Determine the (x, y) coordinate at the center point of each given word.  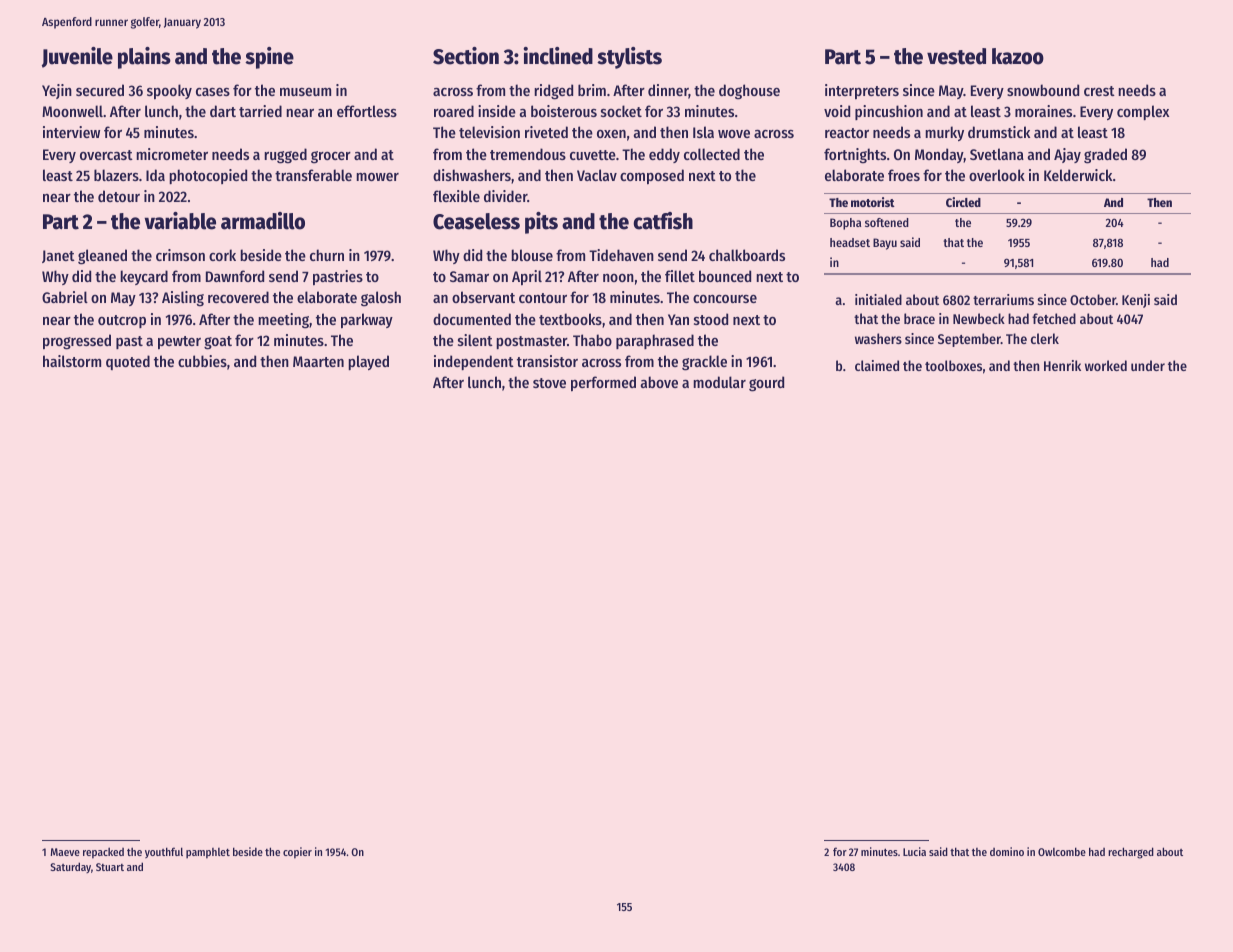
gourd (766, 384)
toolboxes (953, 365)
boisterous (564, 111)
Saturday (70, 867)
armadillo (263, 221)
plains (144, 58)
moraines (1043, 111)
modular (719, 382)
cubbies (202, 361)
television (489, 132)
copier (297, 853)
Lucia (914, 851)
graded (1105, 156)
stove (549, 383)
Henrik (1062, 365)
